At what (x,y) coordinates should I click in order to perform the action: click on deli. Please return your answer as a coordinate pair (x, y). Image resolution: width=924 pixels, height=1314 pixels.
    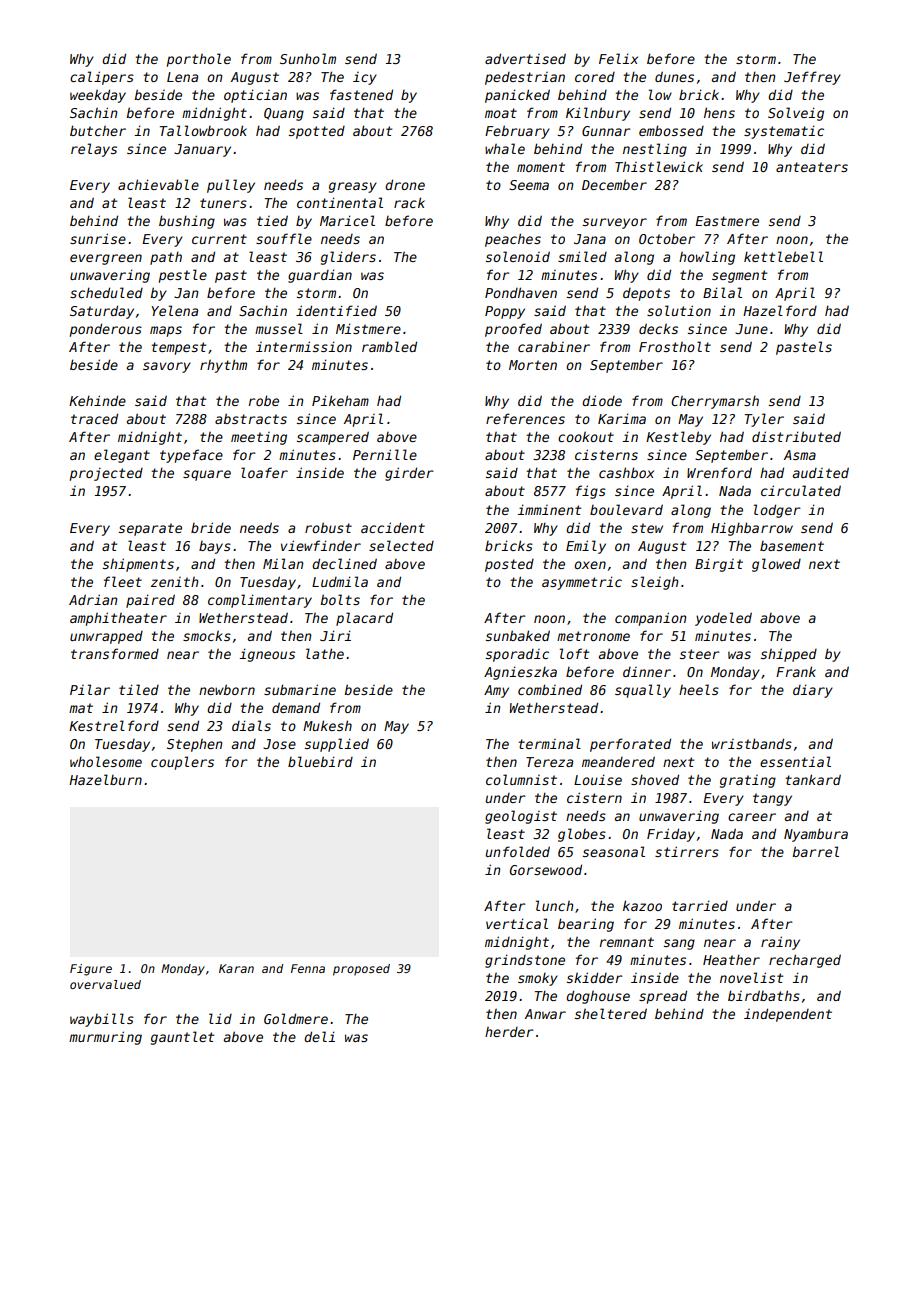
    Looking at the image, I should click on (319, 1036).
